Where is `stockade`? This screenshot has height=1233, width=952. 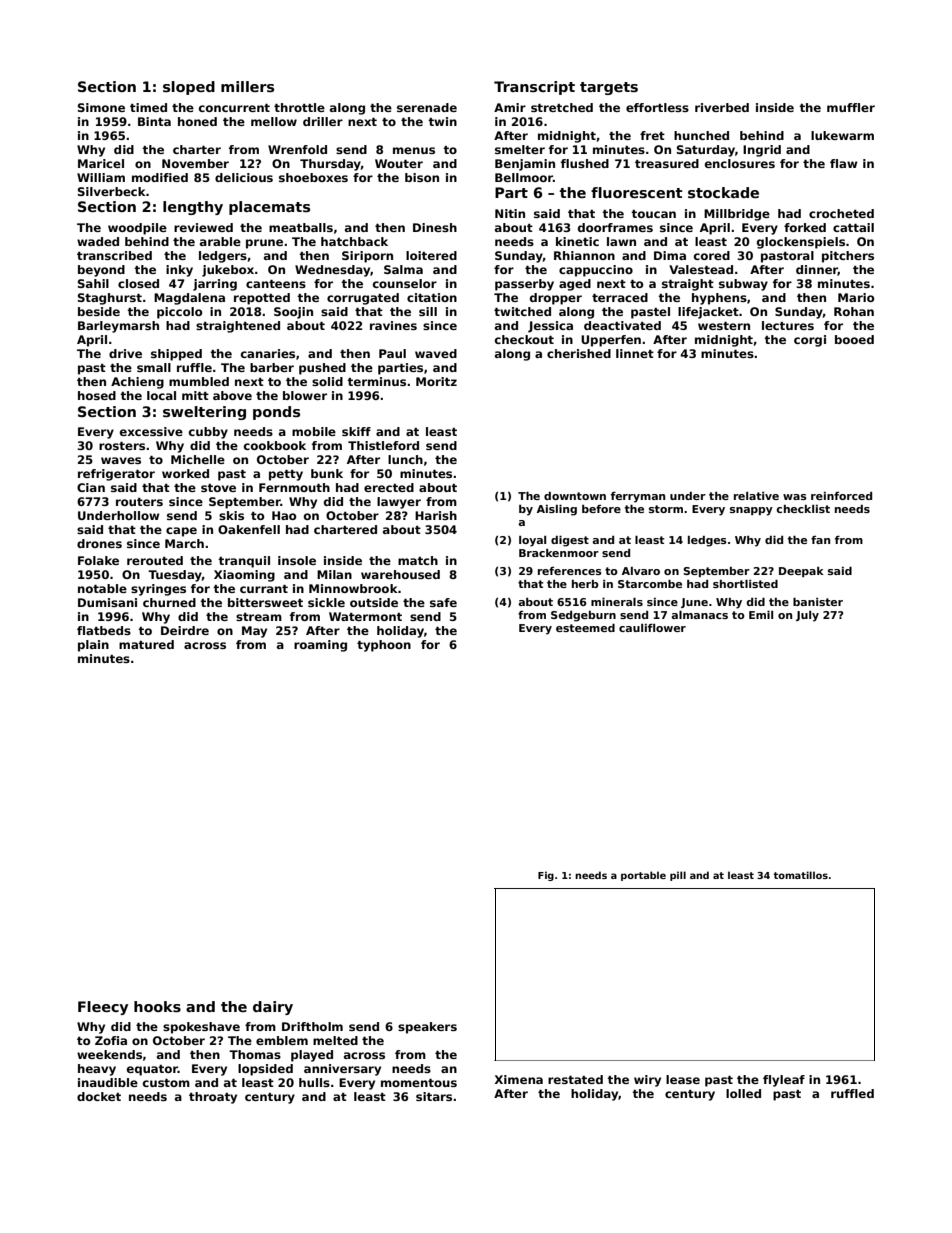
stockade is located at coordinates (723, 192).
